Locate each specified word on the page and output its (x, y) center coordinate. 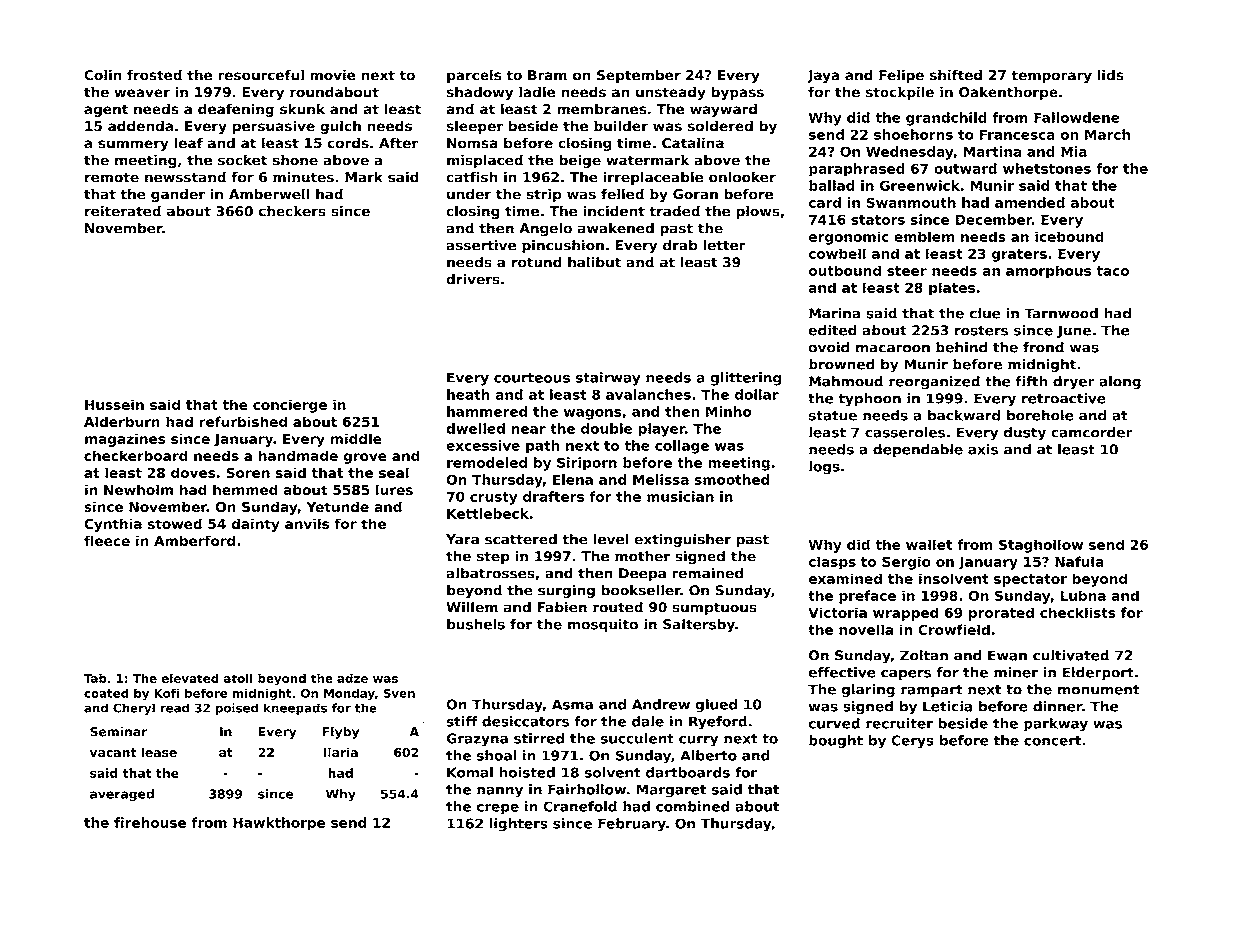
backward (964, 415)
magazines (125, 440)
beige (580, 161)
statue (833, 415)
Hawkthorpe (279, 824)
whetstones (1047, 168)
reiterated (123, 211)
